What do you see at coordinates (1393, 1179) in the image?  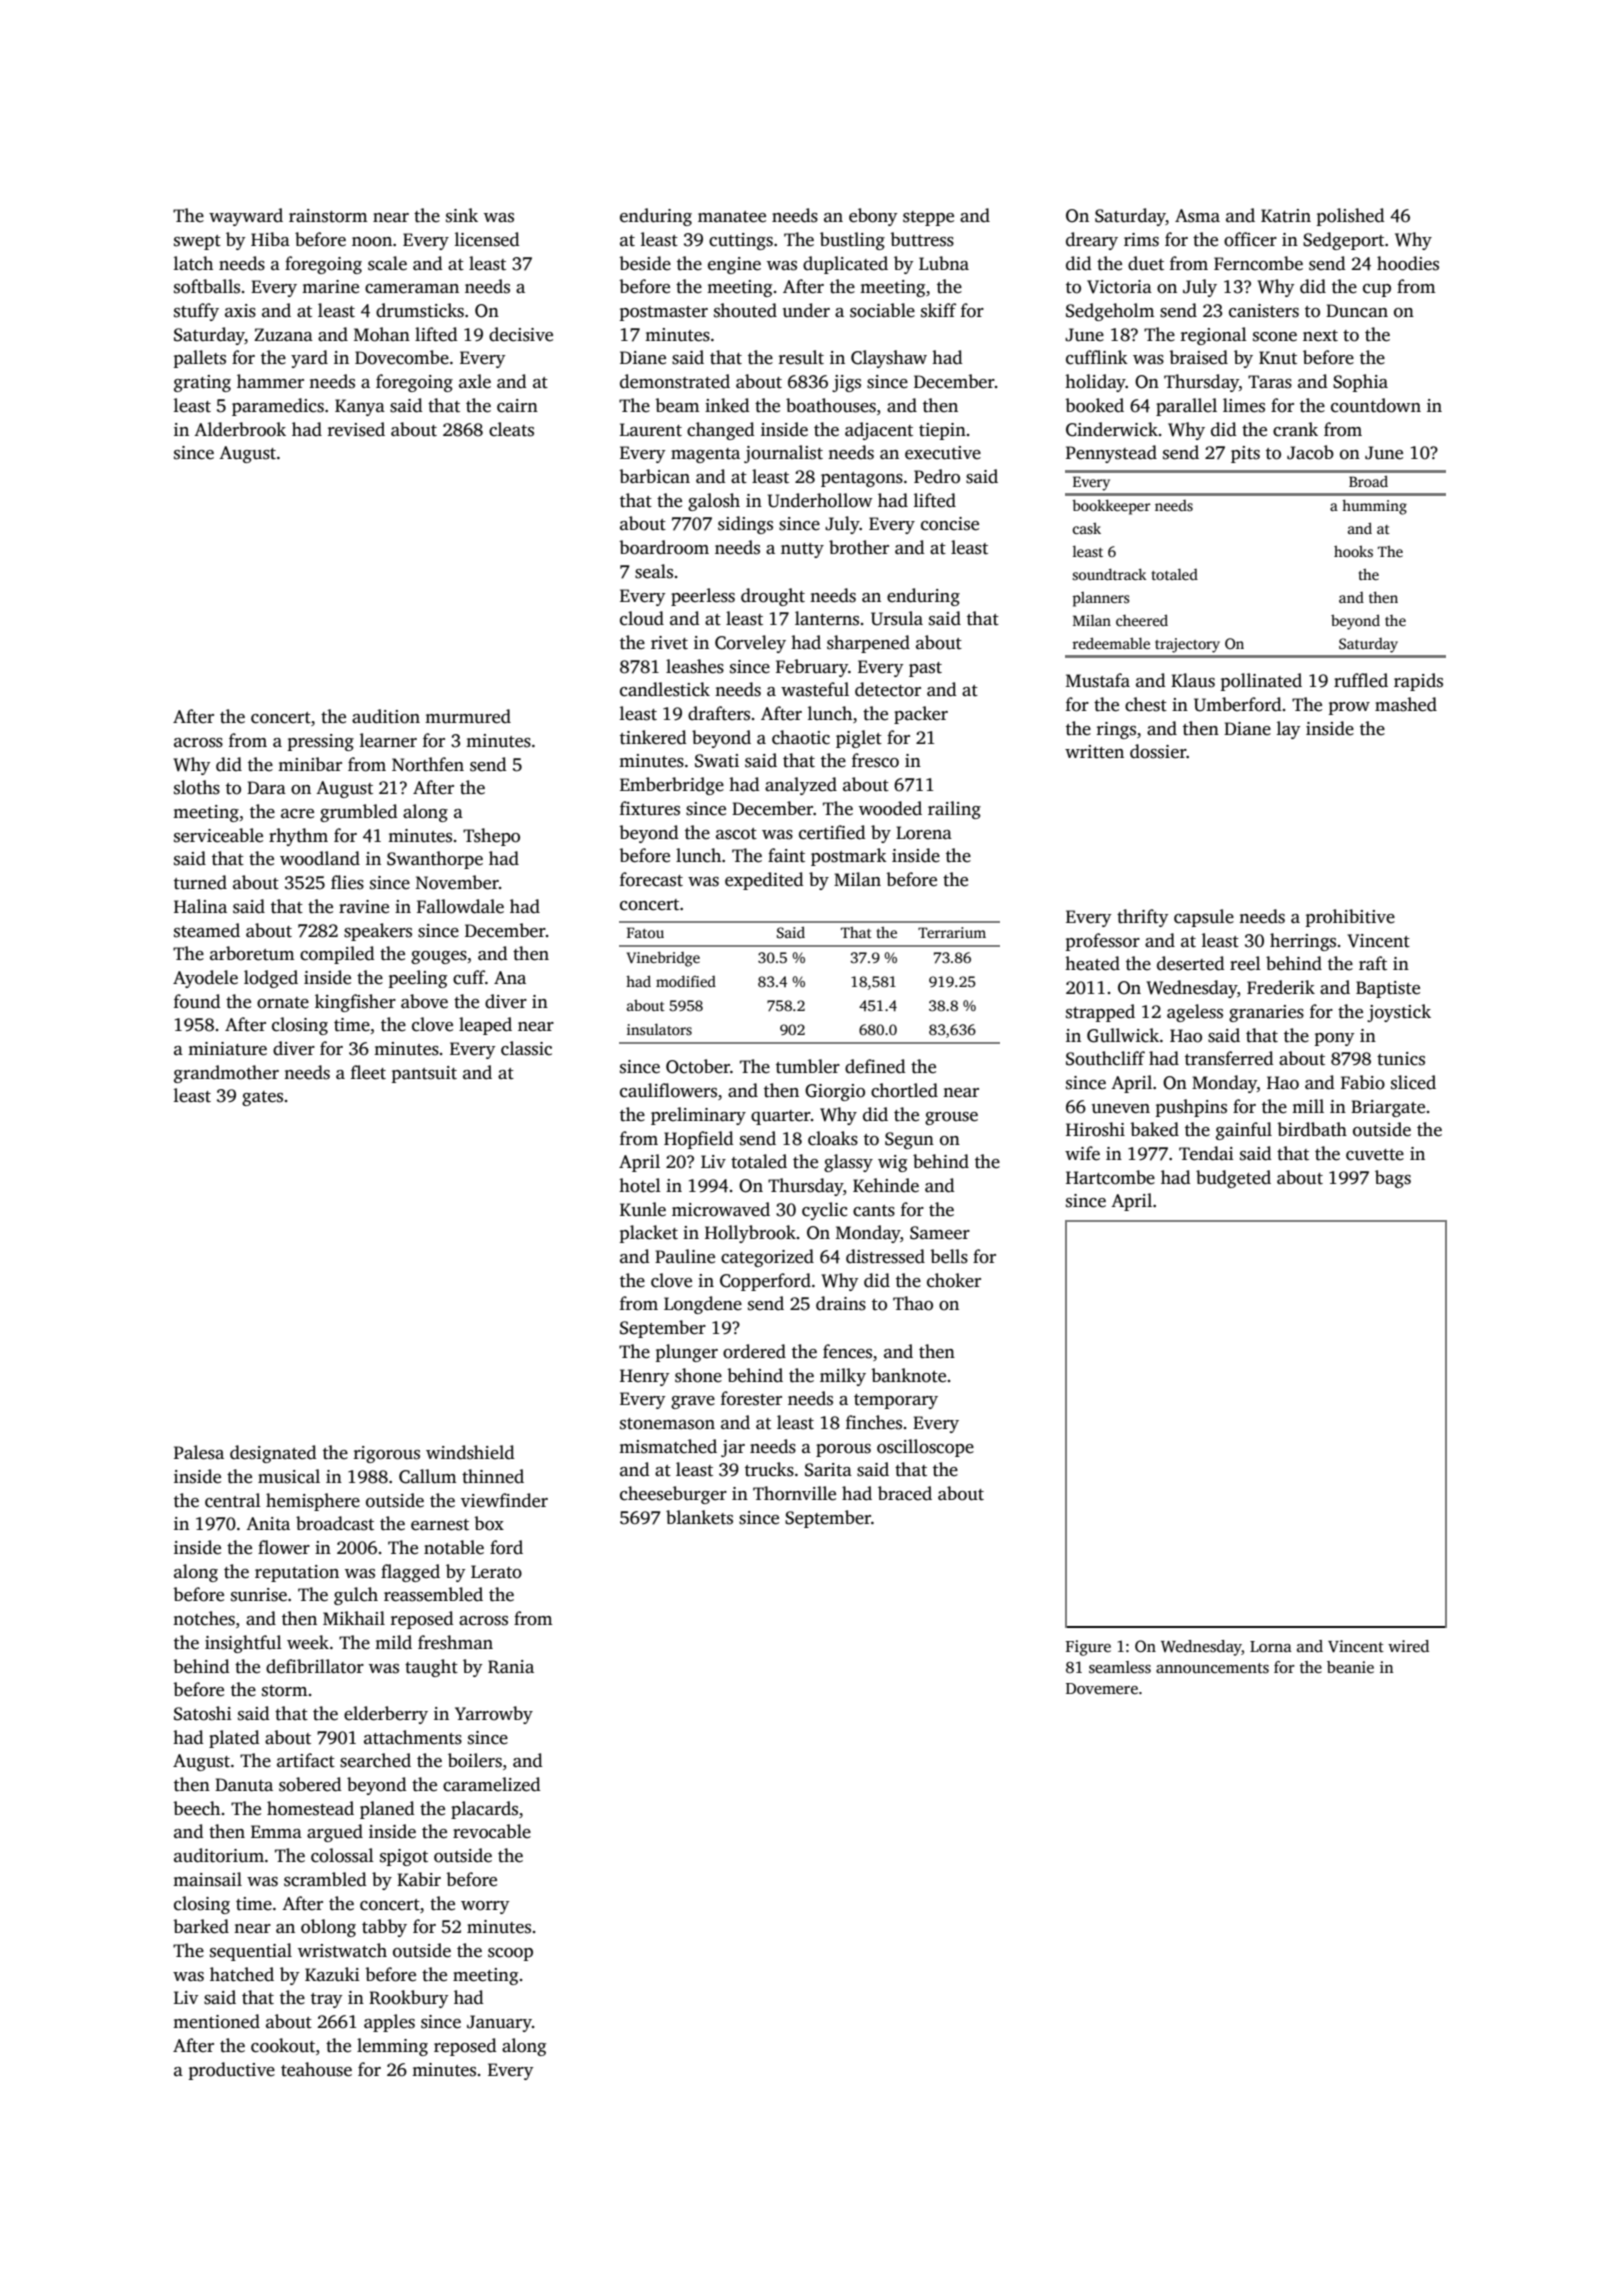 I see `bags` at bounding box center [1393, 1179].
